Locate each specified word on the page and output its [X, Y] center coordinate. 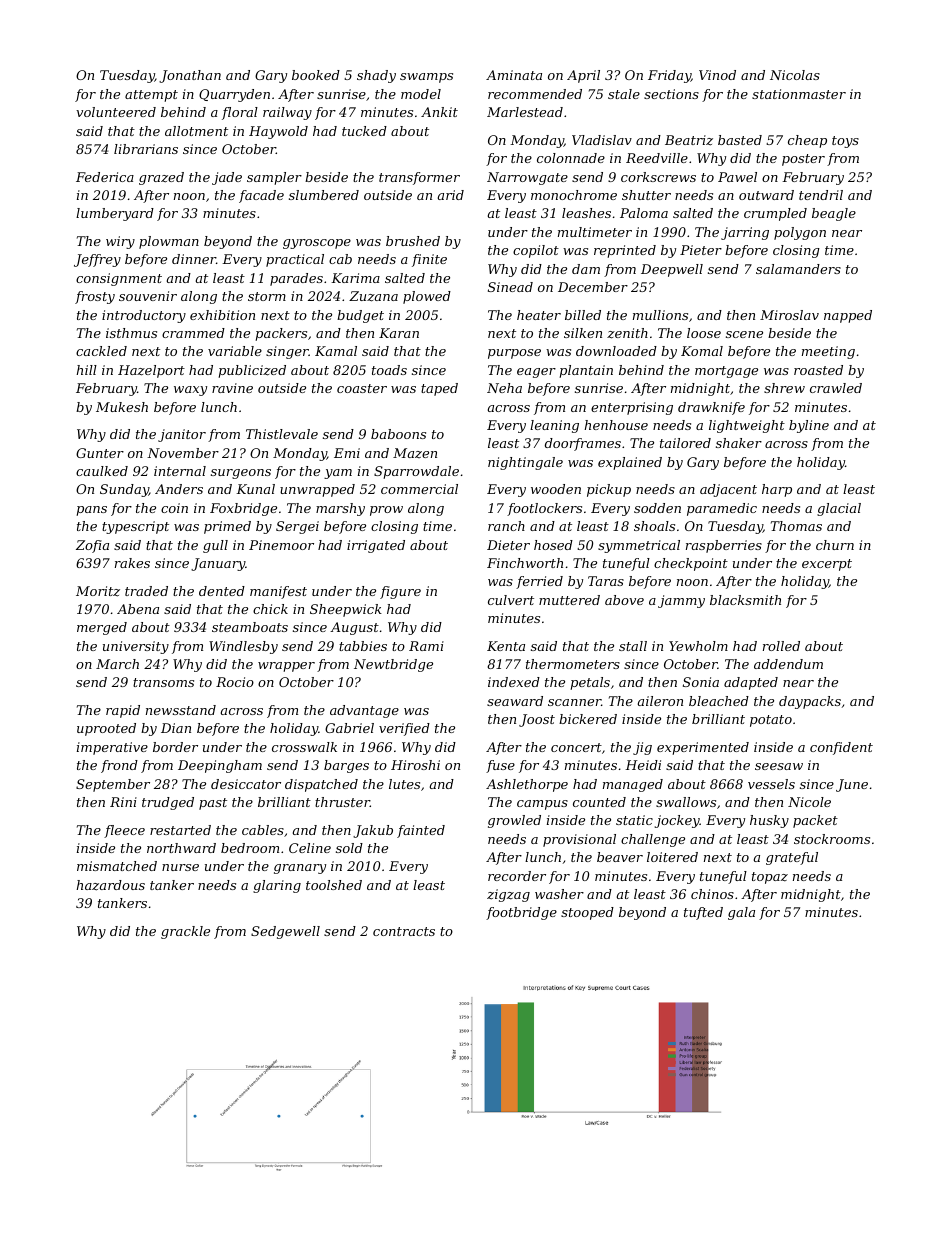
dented [222, 591]
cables [263, 830]
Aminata [514, 75]
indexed [514, 682]
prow [386, 511]
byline [809, 426]
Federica [105, 177]
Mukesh [122, 407]
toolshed [334, 885]
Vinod [717, 75]
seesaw [779, 766]
